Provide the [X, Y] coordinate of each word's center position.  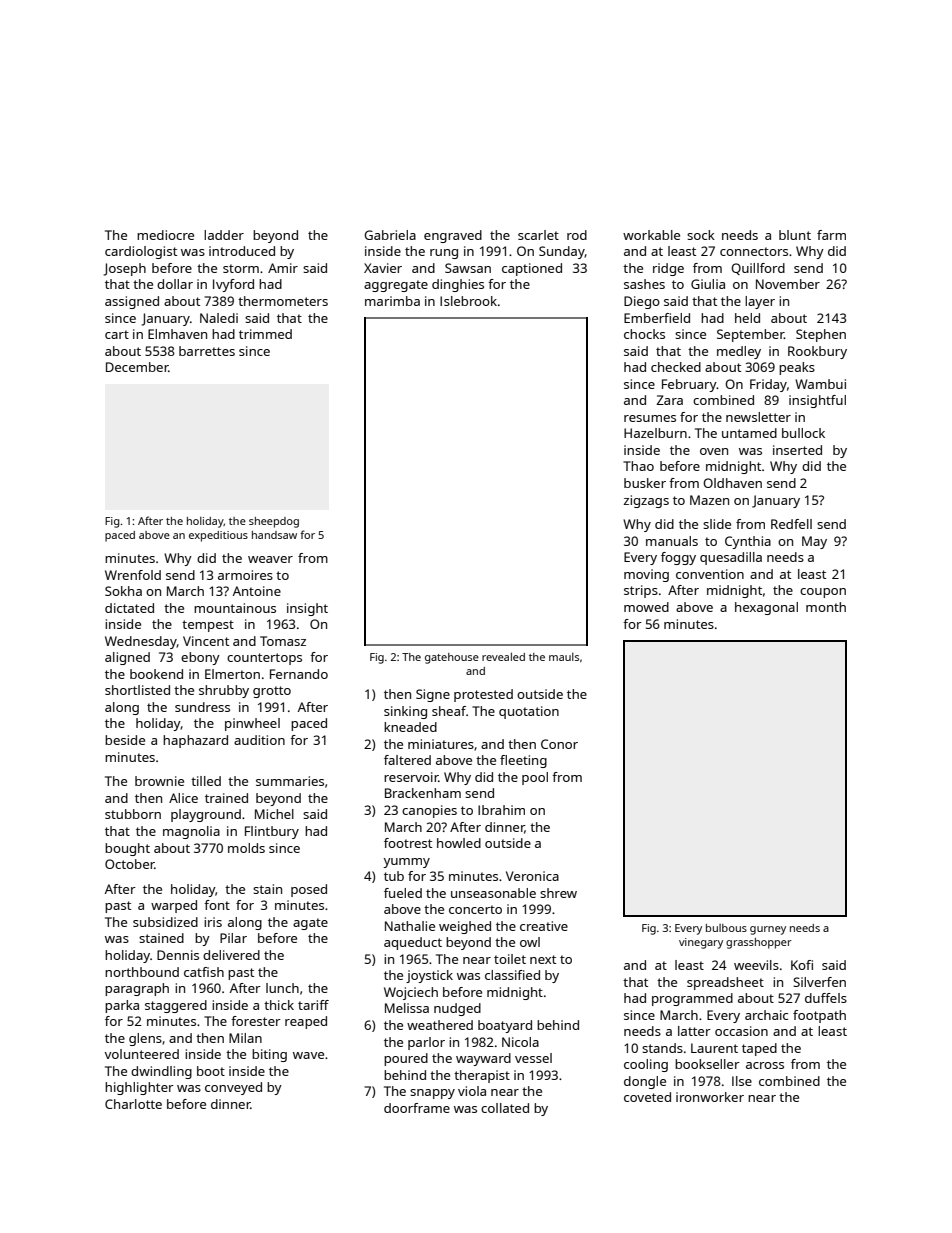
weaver [270, 559]
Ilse [742, 1081]
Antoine [257, 591]
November [788, 284]
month [826, 607]
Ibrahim [501, 810]
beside [125, 740]
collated [505, 1108]
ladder [224, 235]
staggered [176, 1006]
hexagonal [766, 608]
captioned [532, 269]
